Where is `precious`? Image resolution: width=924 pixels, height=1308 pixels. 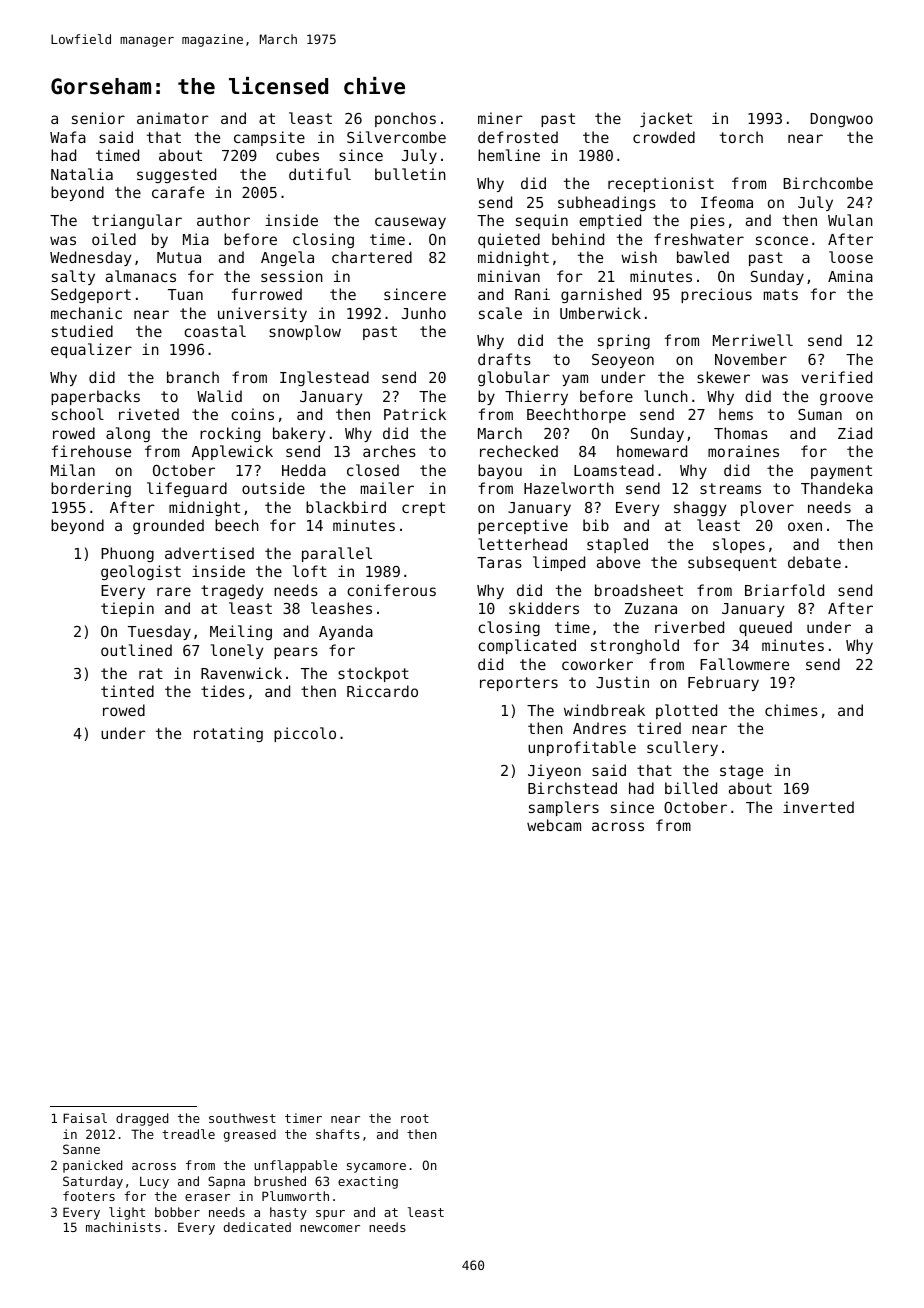 precious is located at coordinates (716, 295).
